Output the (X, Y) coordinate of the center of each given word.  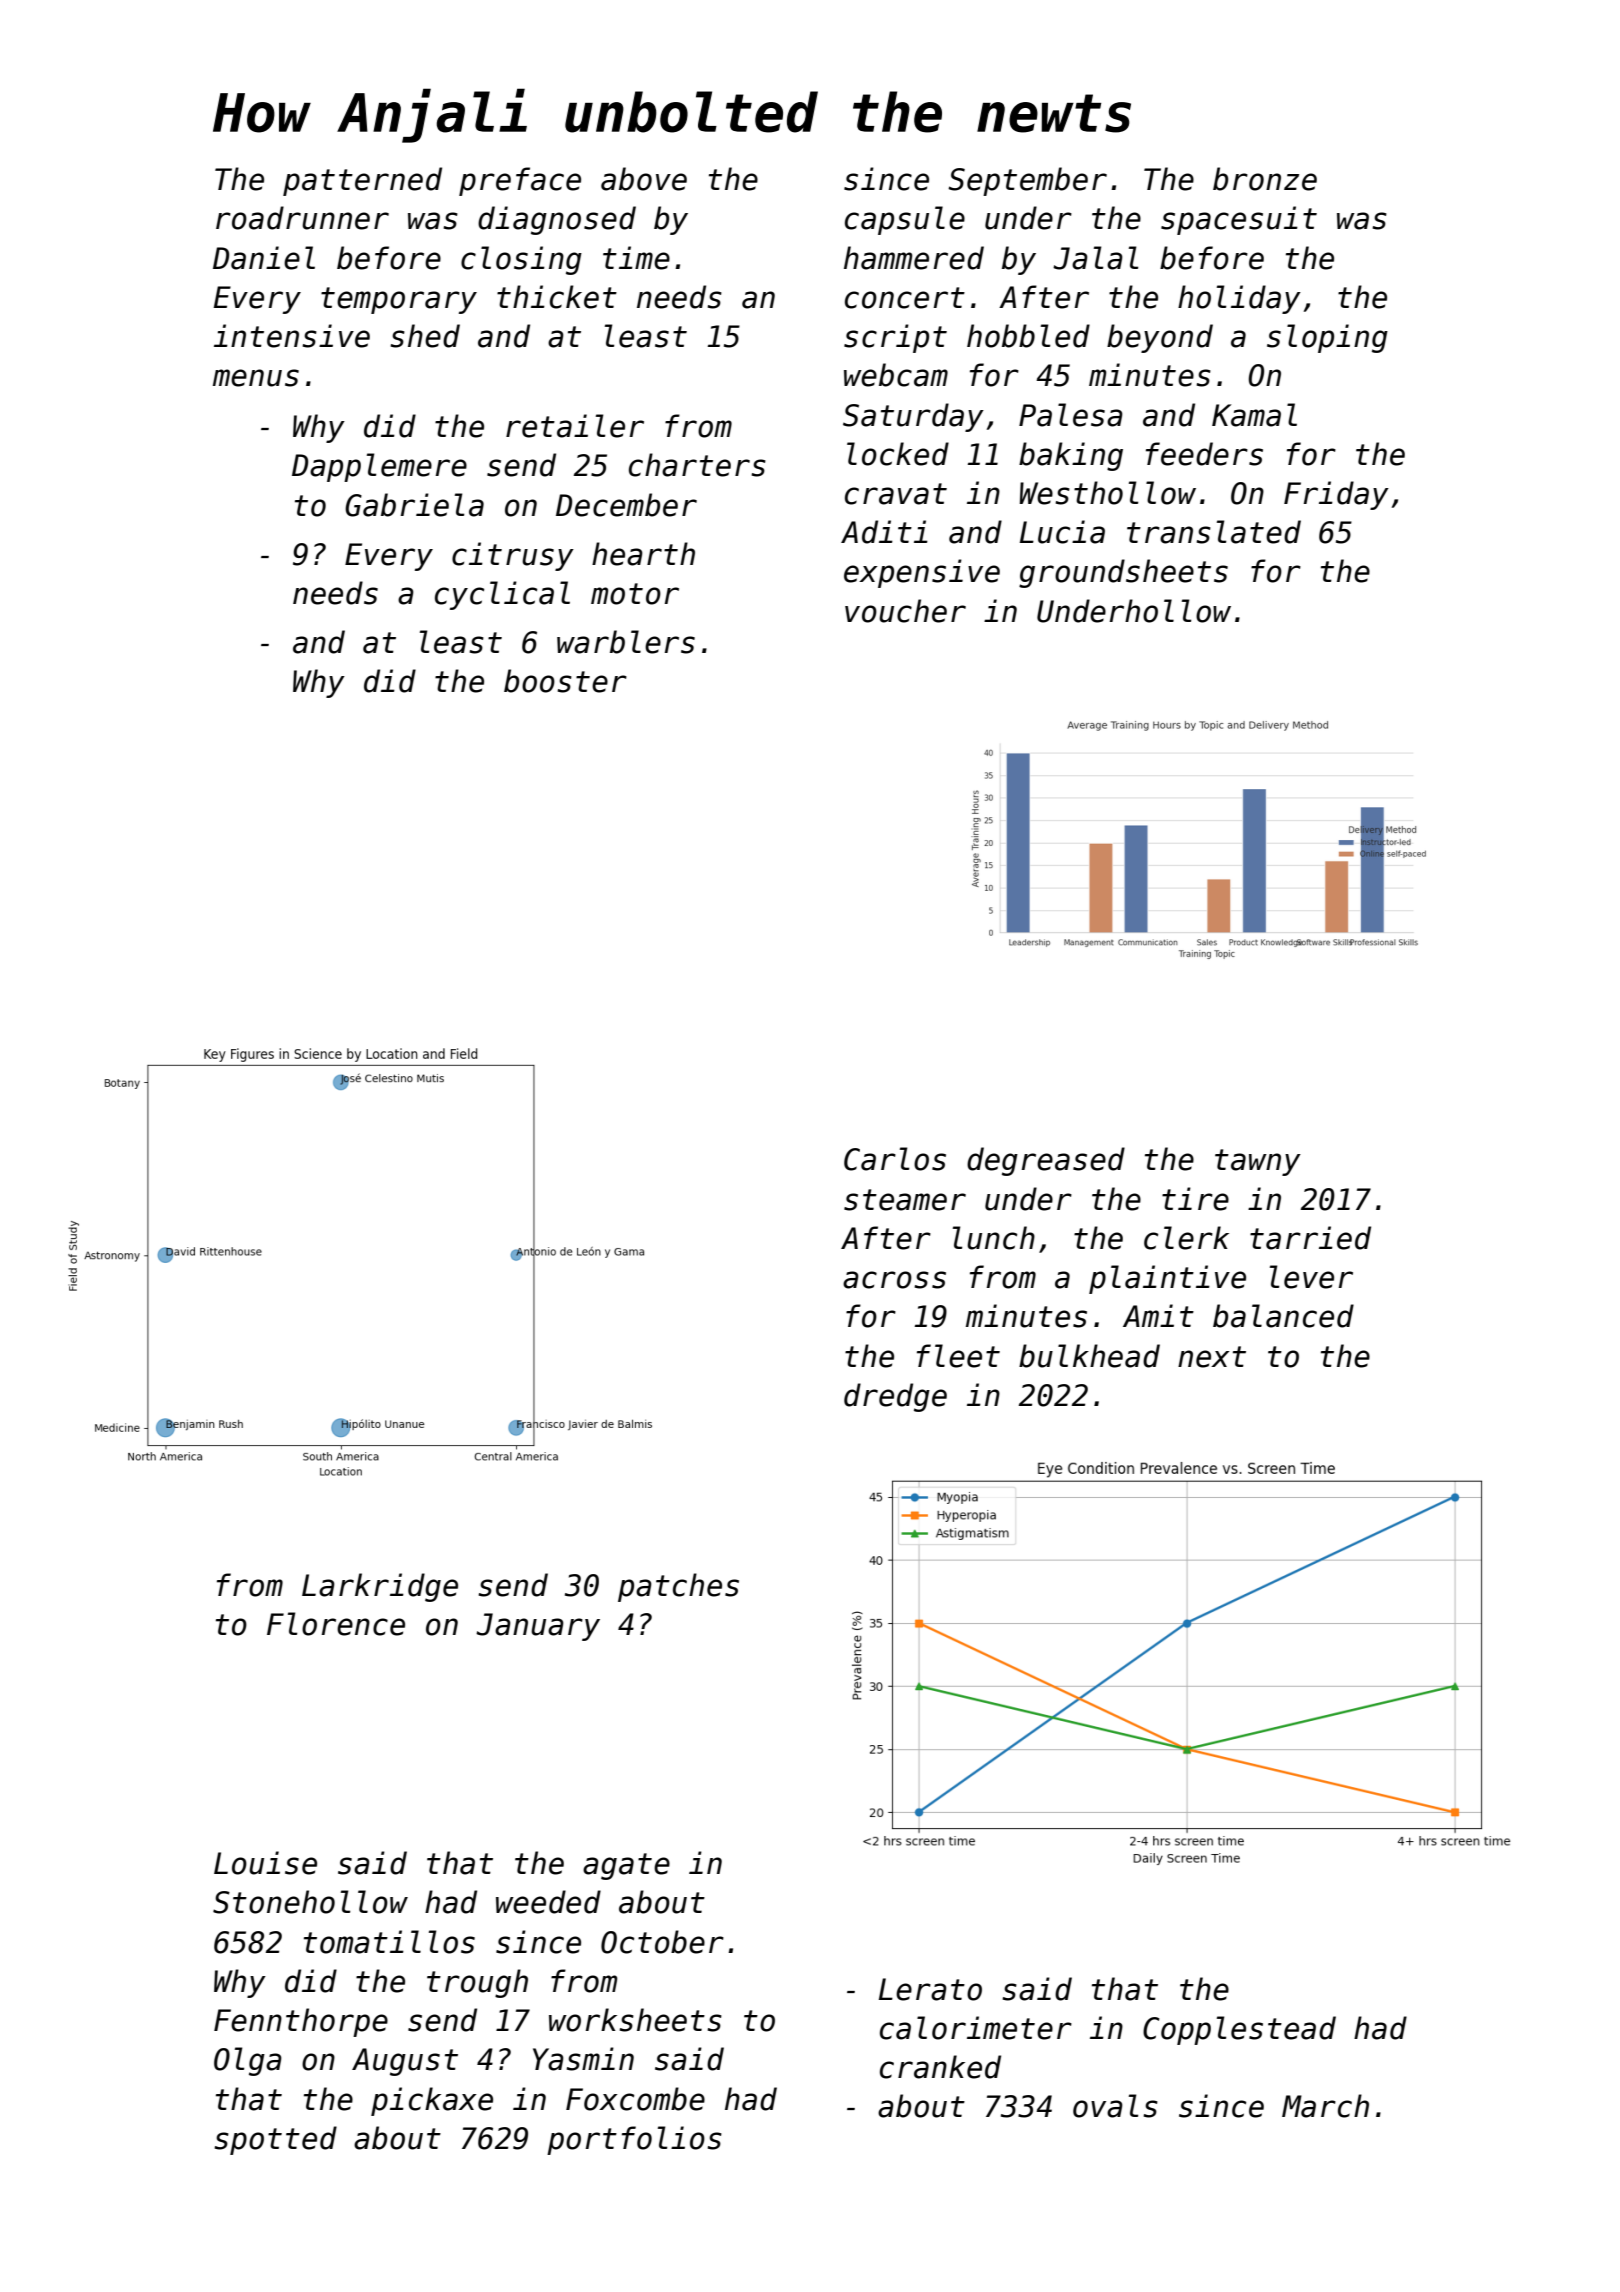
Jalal (1095, 258)
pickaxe (432, 2101)
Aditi (884, 532)
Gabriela (414, 505)
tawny (1258, 1162)
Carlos (895, 1159)
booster (565, 681)
